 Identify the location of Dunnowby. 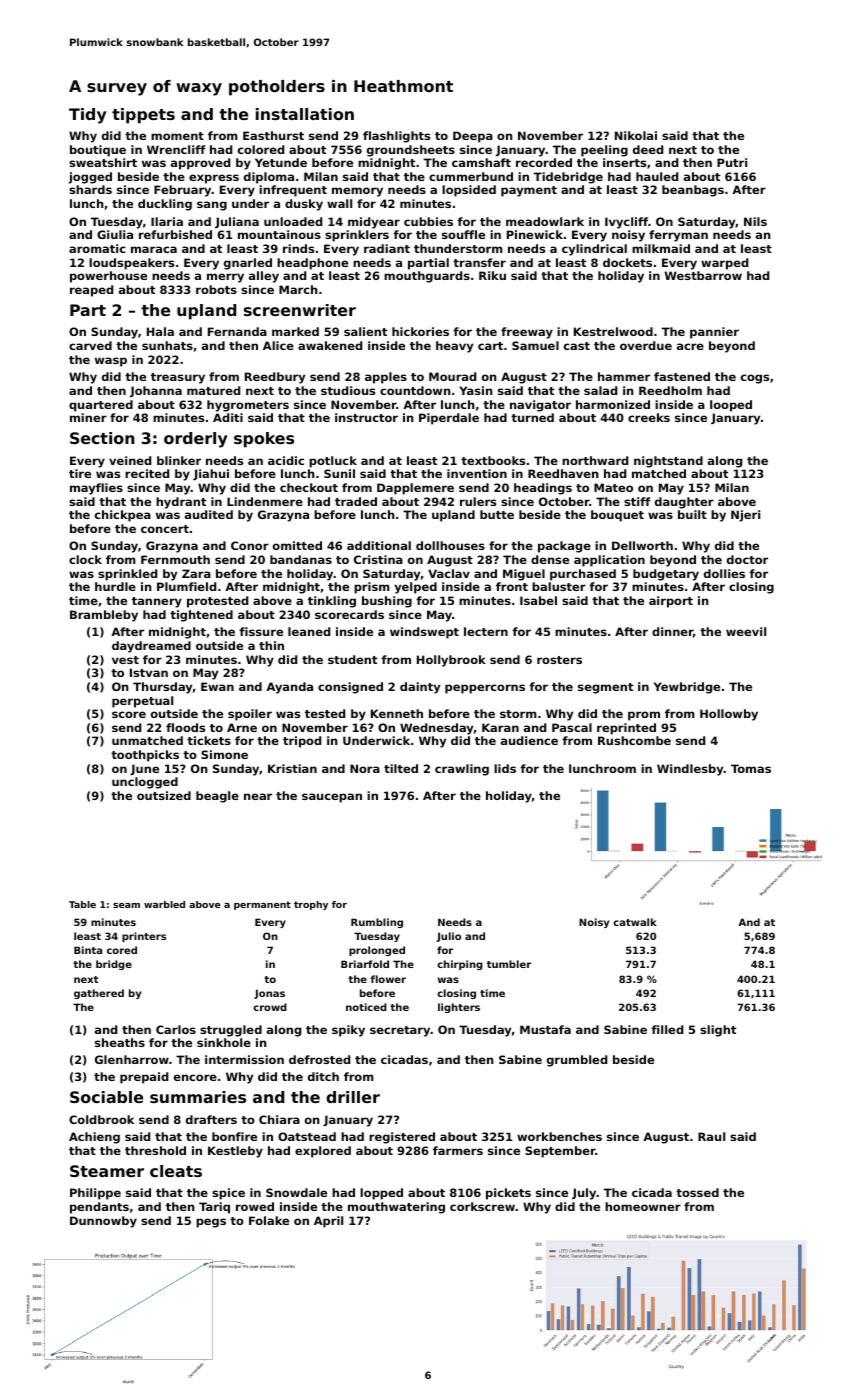
(103, 1222).
